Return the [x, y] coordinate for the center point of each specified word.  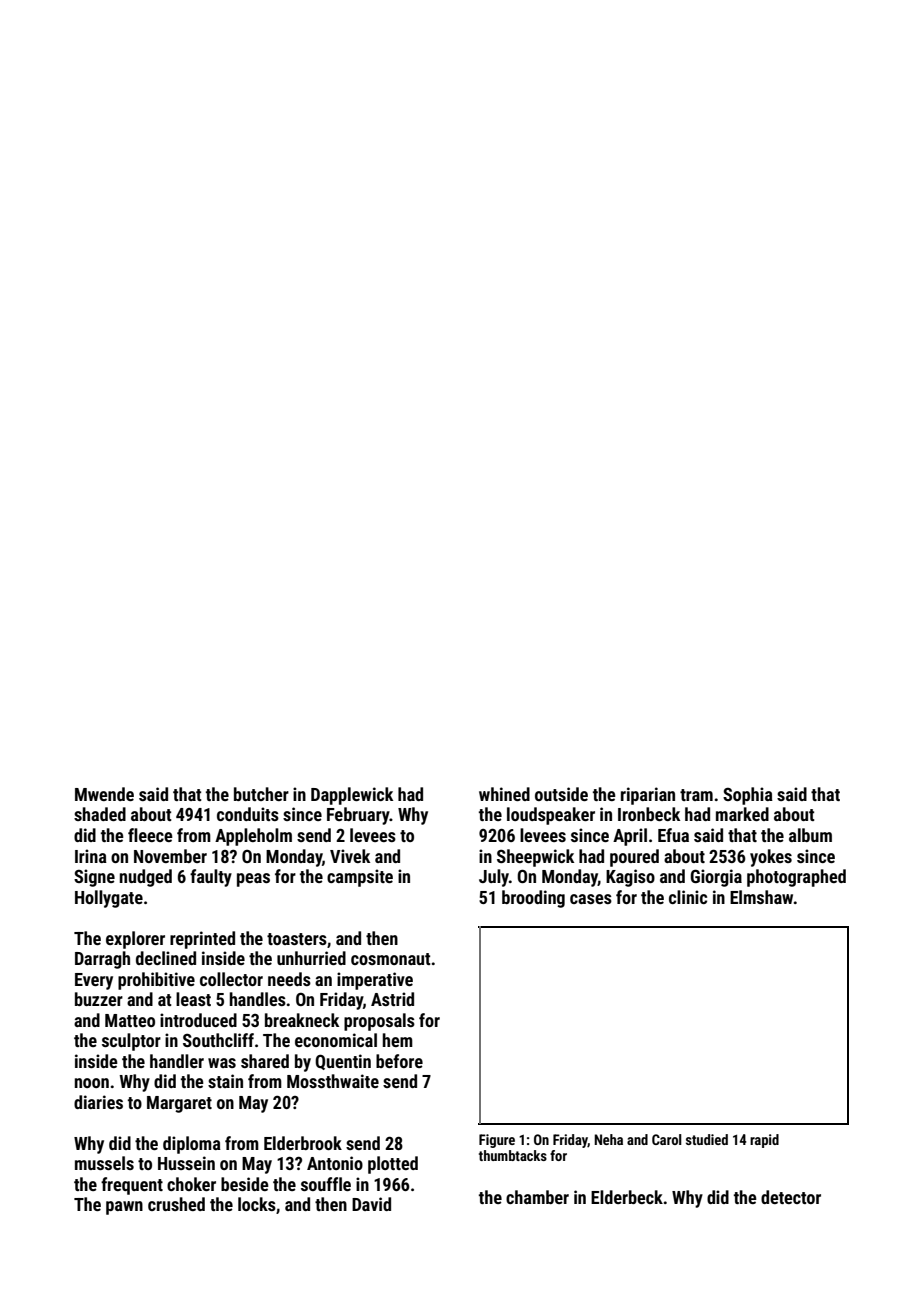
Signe [94, 878]
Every [94, 981]
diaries [98, 1102]
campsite [360, 878]
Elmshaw [761, 897]
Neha [608, 1139]
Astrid [392, 999]
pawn [124, 1208]
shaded [100, 814]
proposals [379, 1022]
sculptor [131, 1042]
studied [707, 1139]
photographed [796, 878]
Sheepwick [535, 858]
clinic [688, 897]
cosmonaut [391, 959]
